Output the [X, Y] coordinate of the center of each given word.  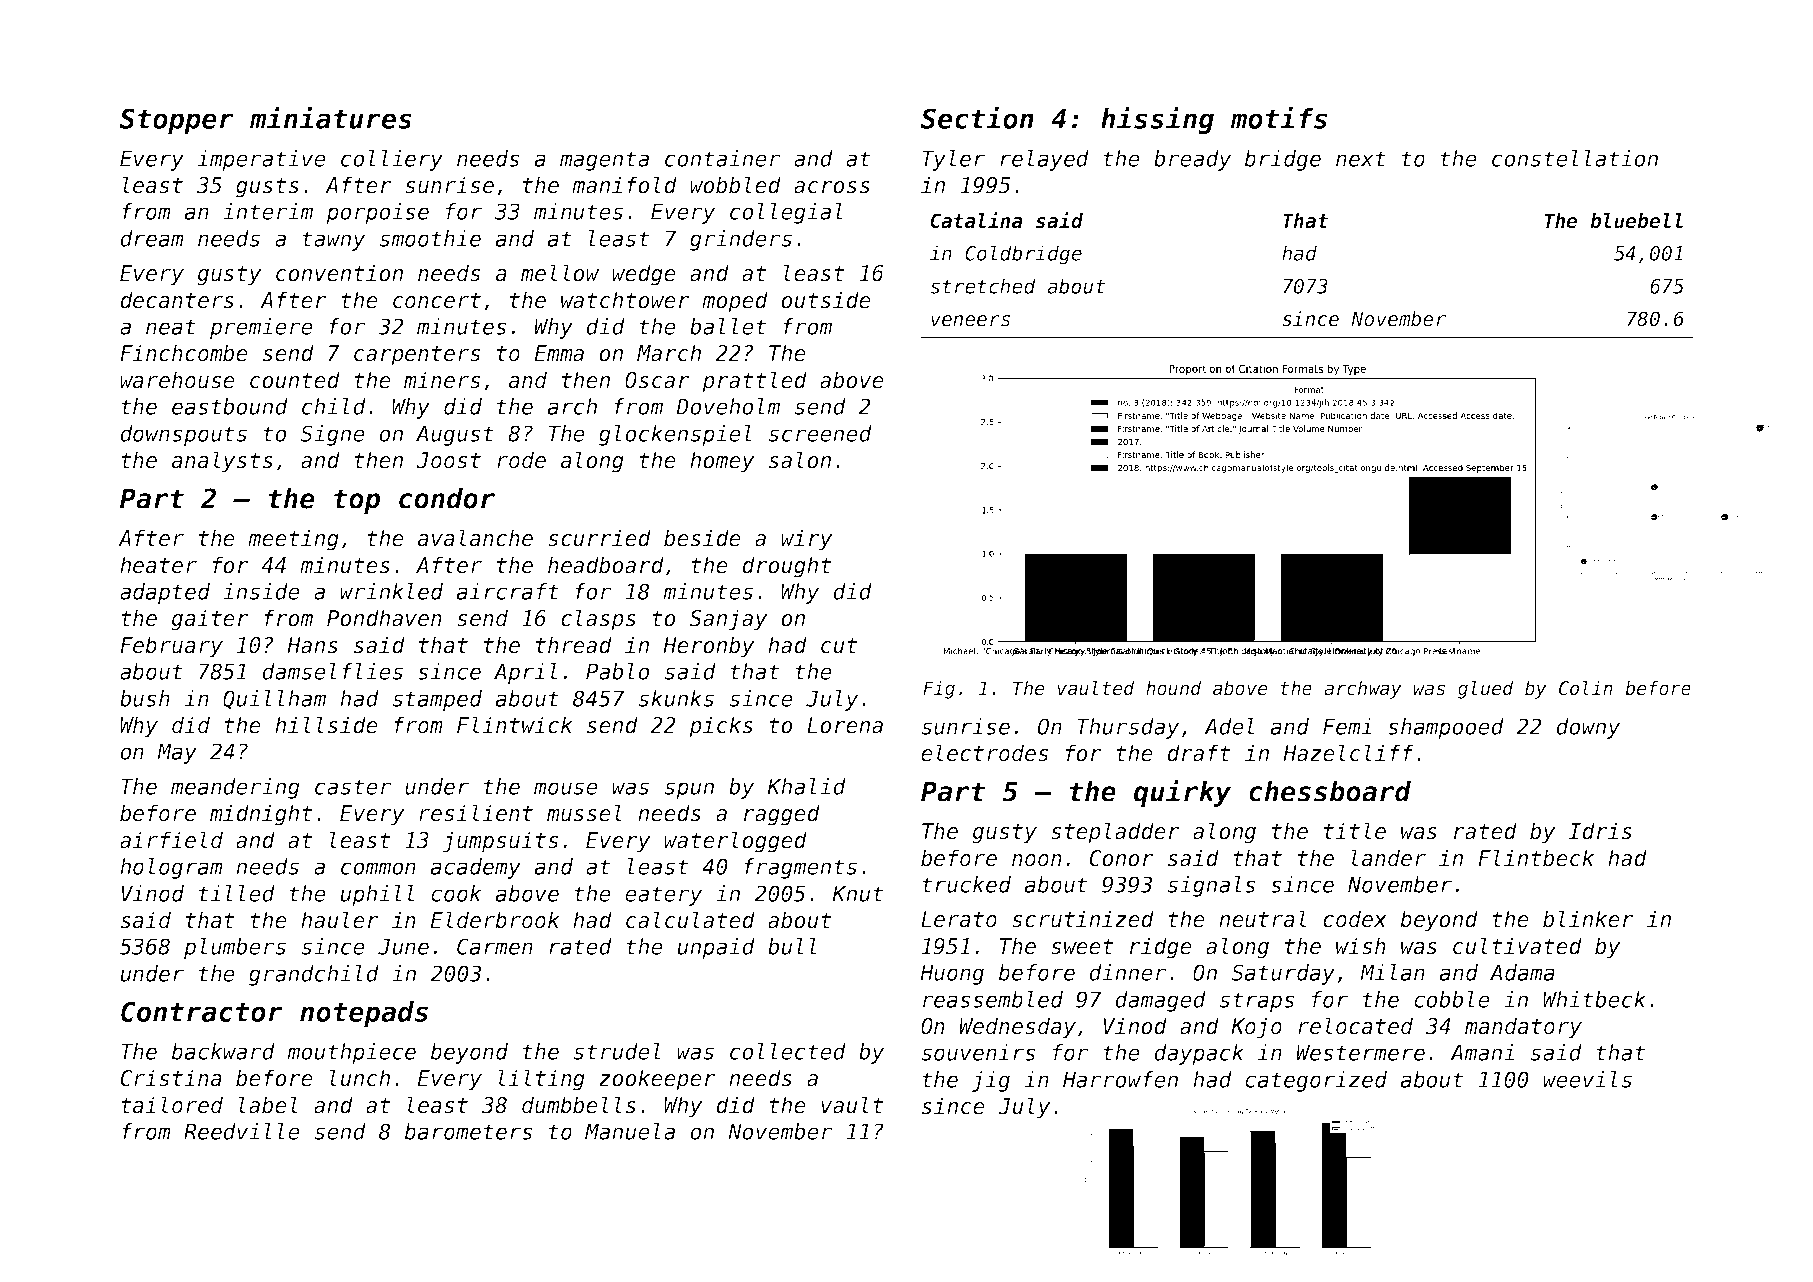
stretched [983, 286]
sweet [1082, 947]
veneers [971, 321]
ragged [782, 815]
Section [977, 117]
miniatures [331, 117]
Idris [1600, 831]
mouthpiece [351, 1053]
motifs [1278, 117]
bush [145, 698]
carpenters [417, 356]
